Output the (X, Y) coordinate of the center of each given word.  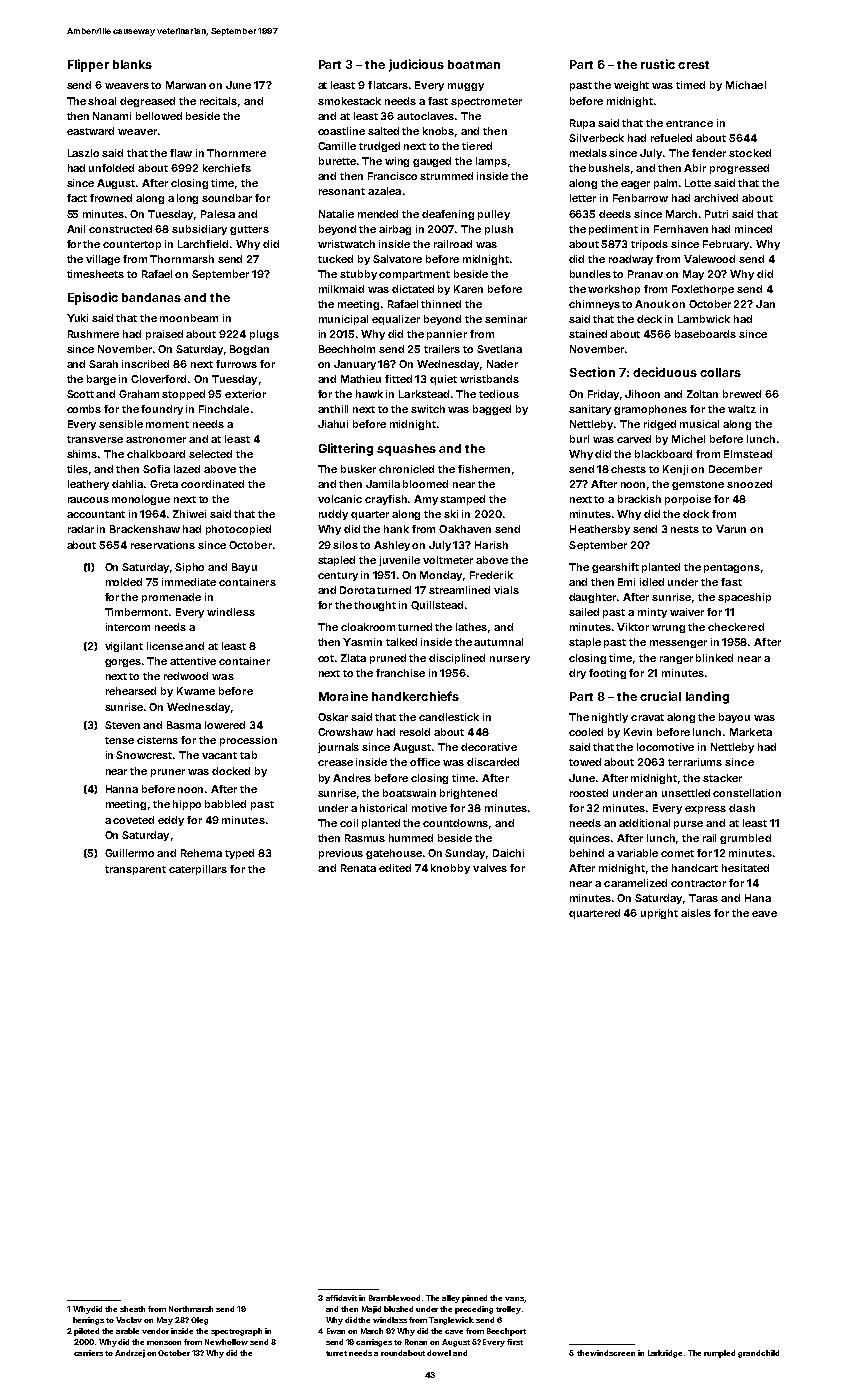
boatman (474, 64)
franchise (400, 673)
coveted (133, 820)
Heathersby (600, 530)
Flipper (88, 65)
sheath (132, 1309)
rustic (658, 64)
